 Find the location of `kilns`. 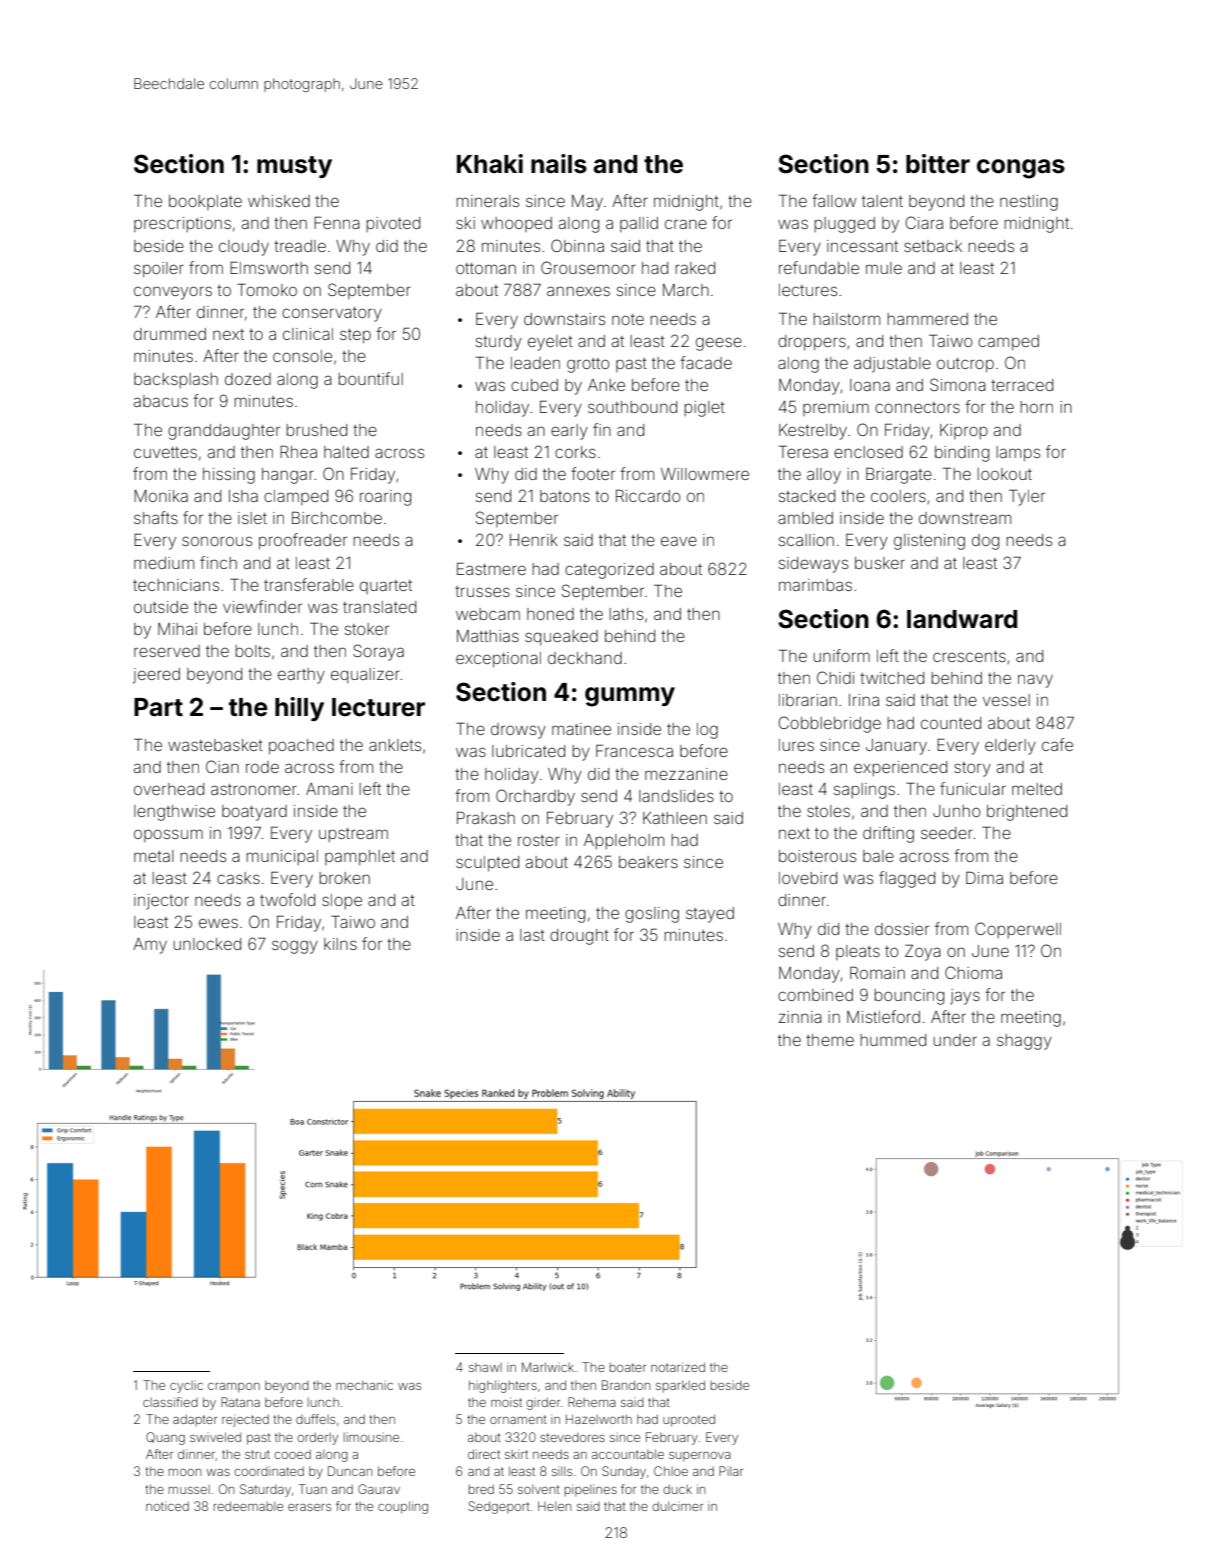

kilns is located at coordinates (340, 944).
